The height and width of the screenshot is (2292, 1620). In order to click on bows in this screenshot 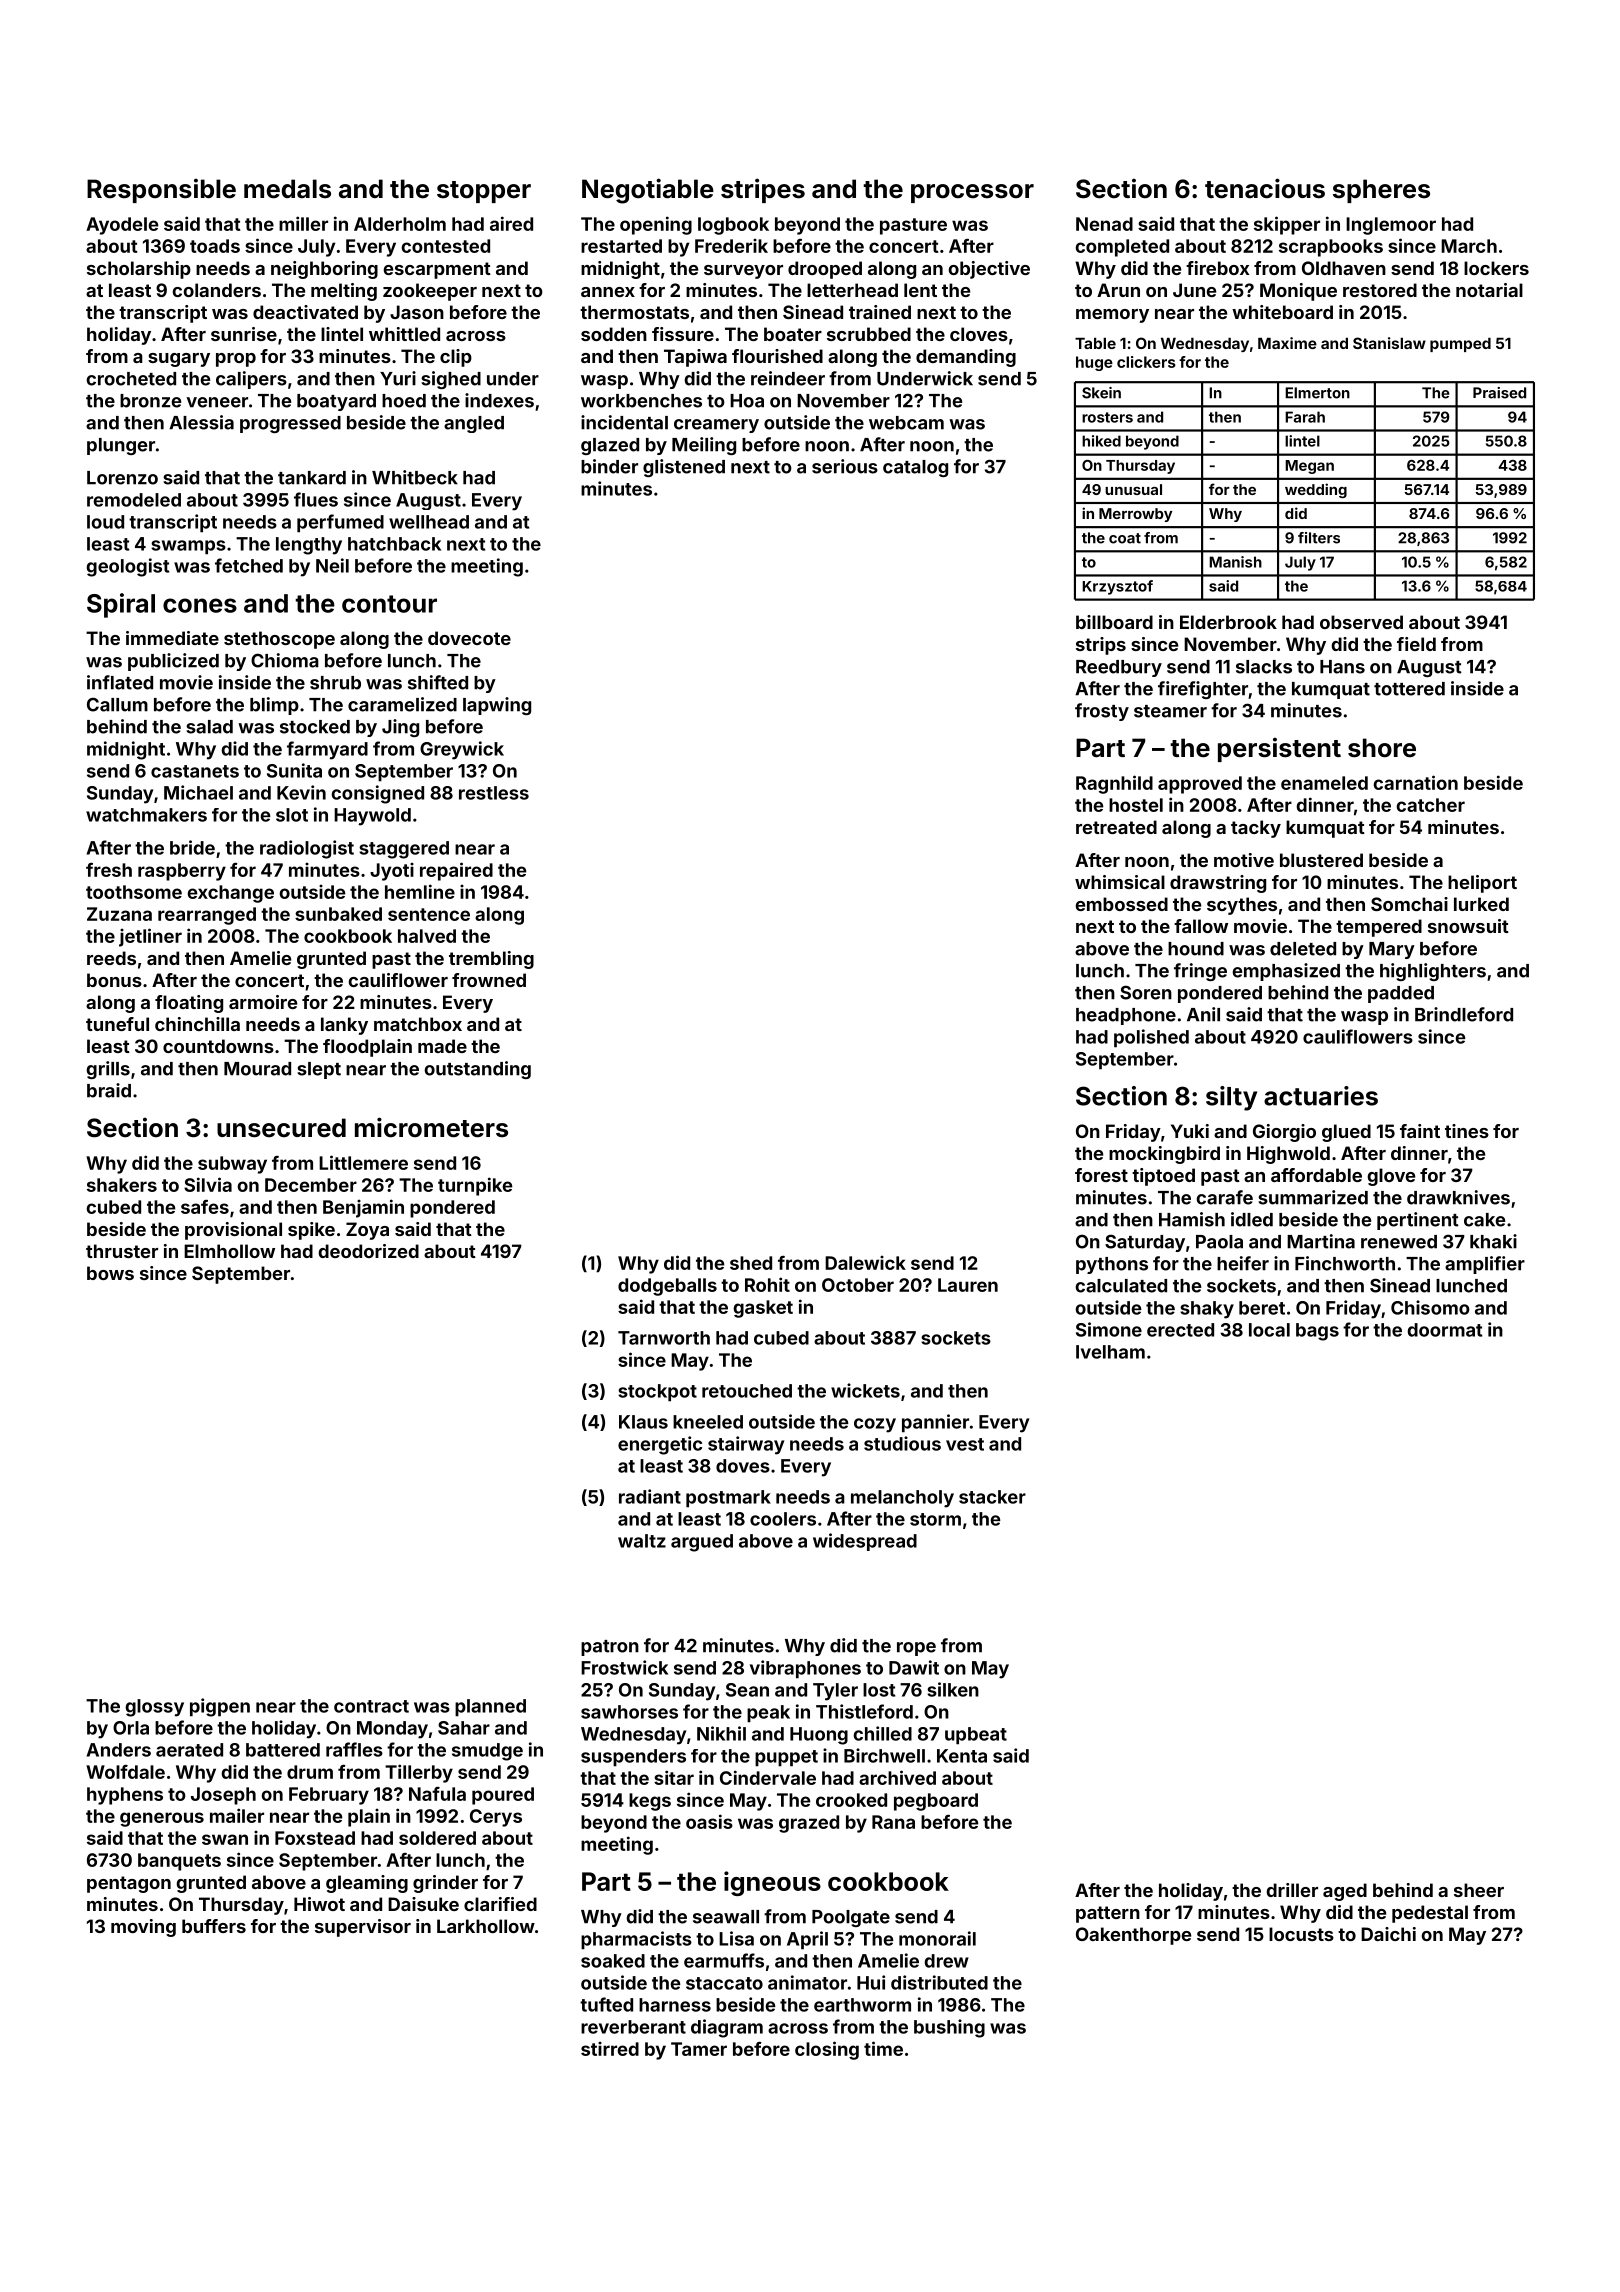, I will do `click(110, 1273)`.
